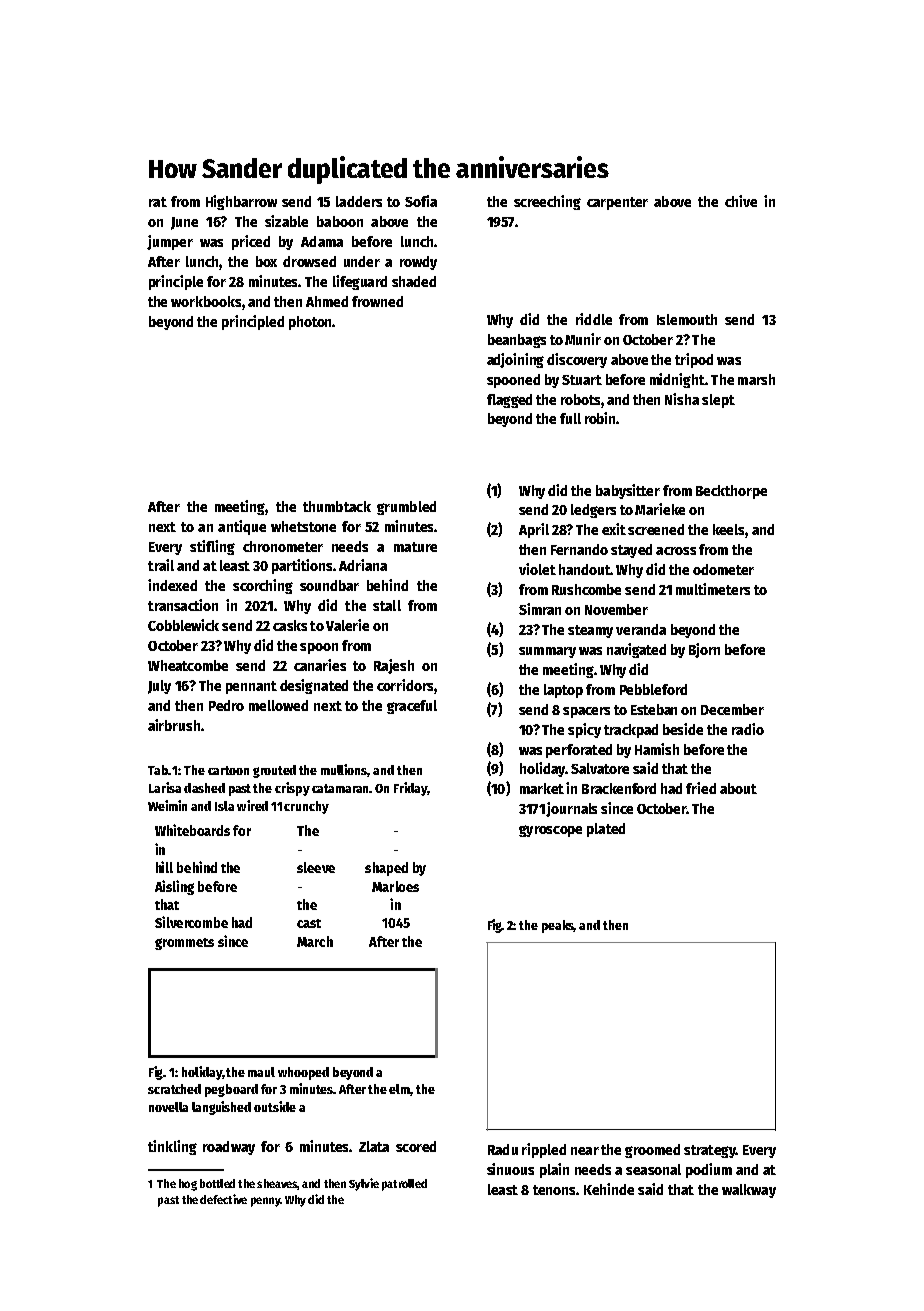 The height and width of the screenshot is (1311, 924). Describe the element at coordinates (223, 1199) in the screenshot. I see `defective` at that location.
